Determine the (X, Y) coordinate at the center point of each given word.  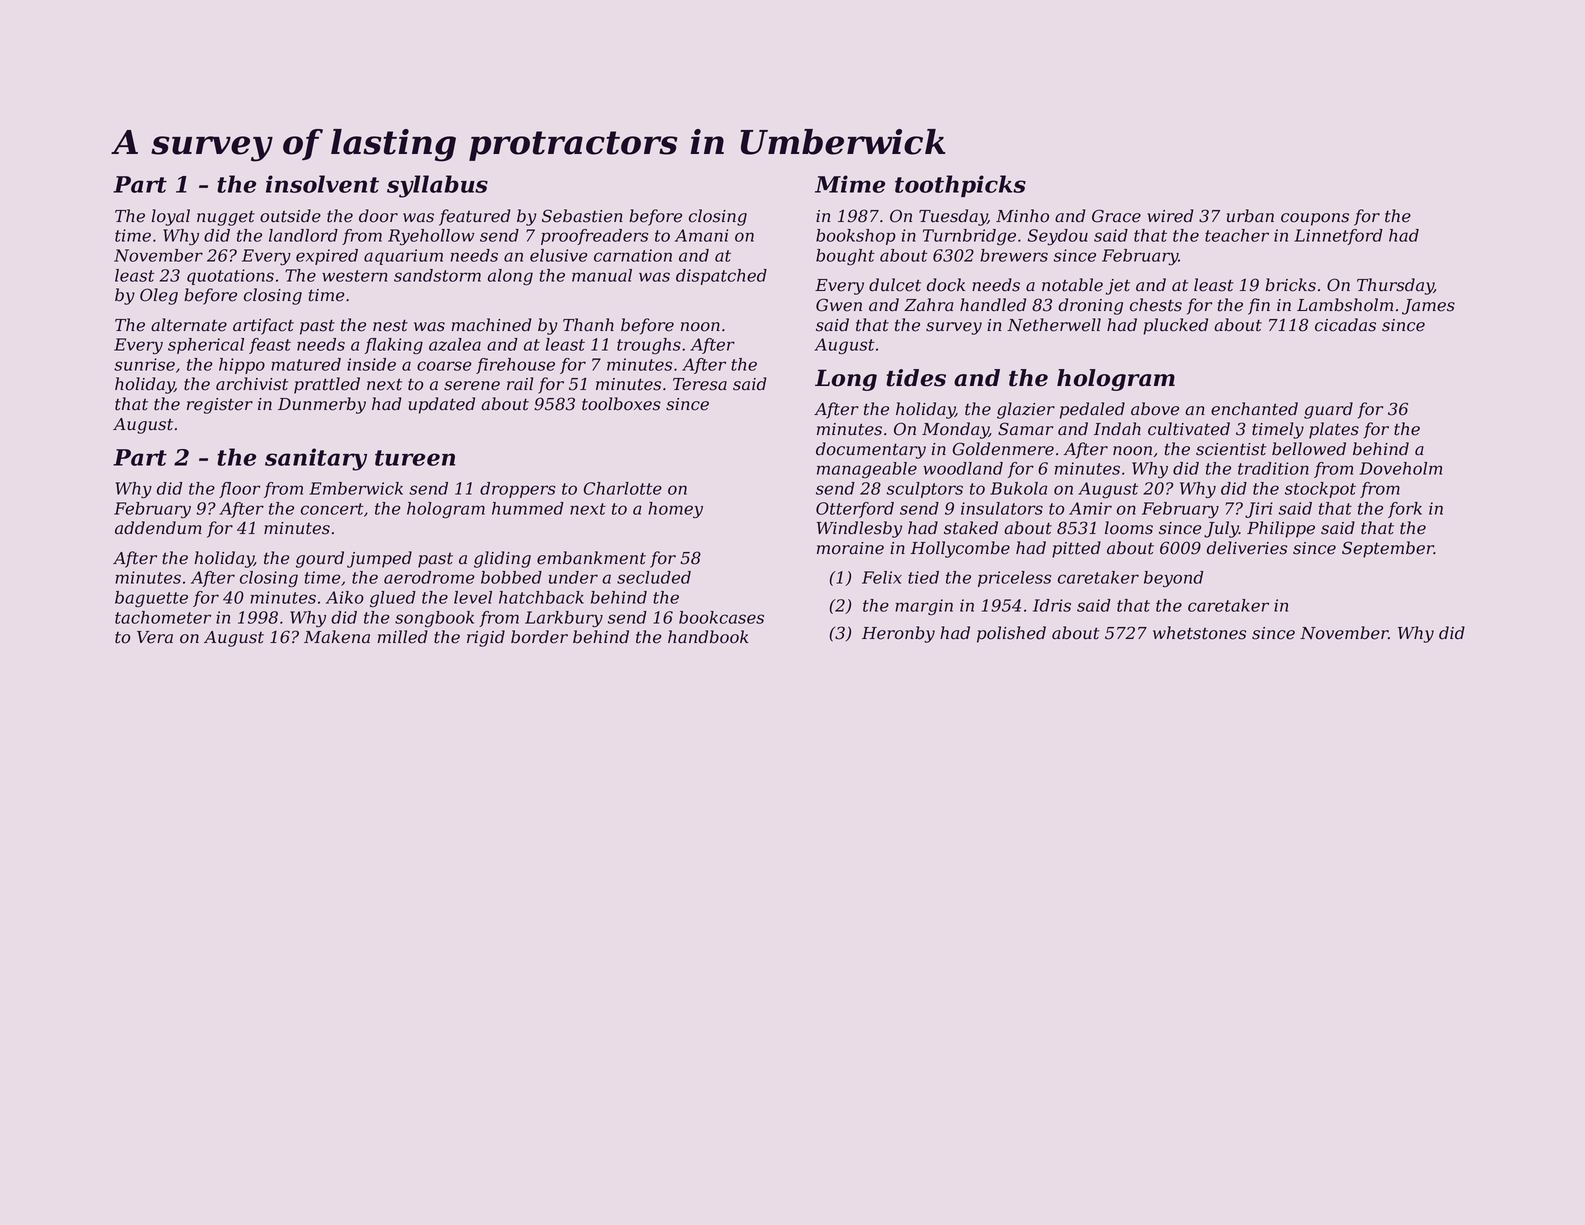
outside (290, 216)
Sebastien (582, 216)
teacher (1237, 235)
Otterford (855, 510)
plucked (1175, 326)
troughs (649, 346)
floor (239, 490)
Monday (955, 430)
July (1221, 529)
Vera (155, 637)
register (220, 406)
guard (1328, 410)
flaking (393, 346)
